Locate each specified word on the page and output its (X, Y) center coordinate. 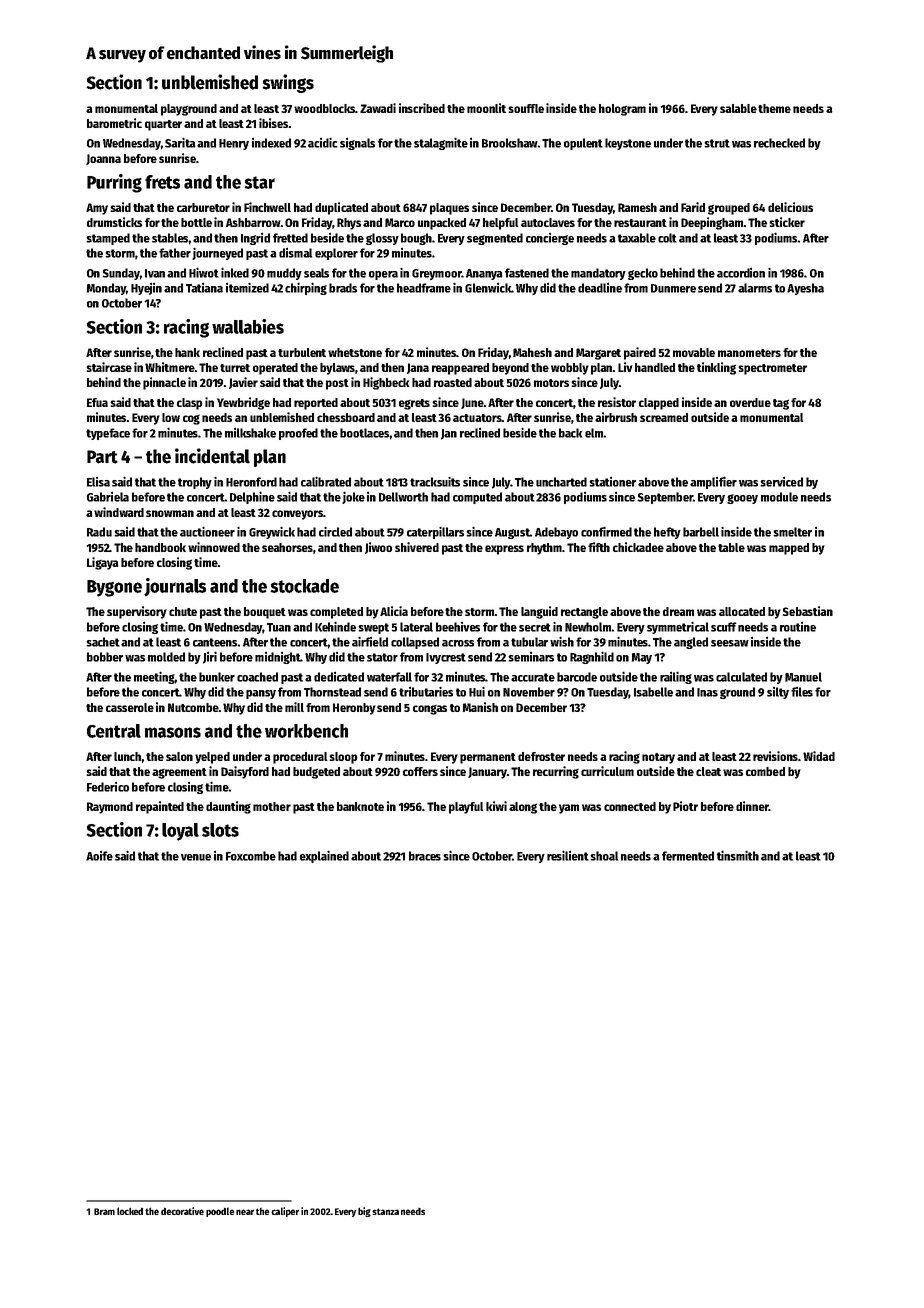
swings (288, 83)
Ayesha (805, 289)
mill (294, 707)
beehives (458, 627)
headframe (424, 288)
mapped (789, 549)
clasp (190, 404)
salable (738, 108)
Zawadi (378, 108)
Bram (104, 1211)
